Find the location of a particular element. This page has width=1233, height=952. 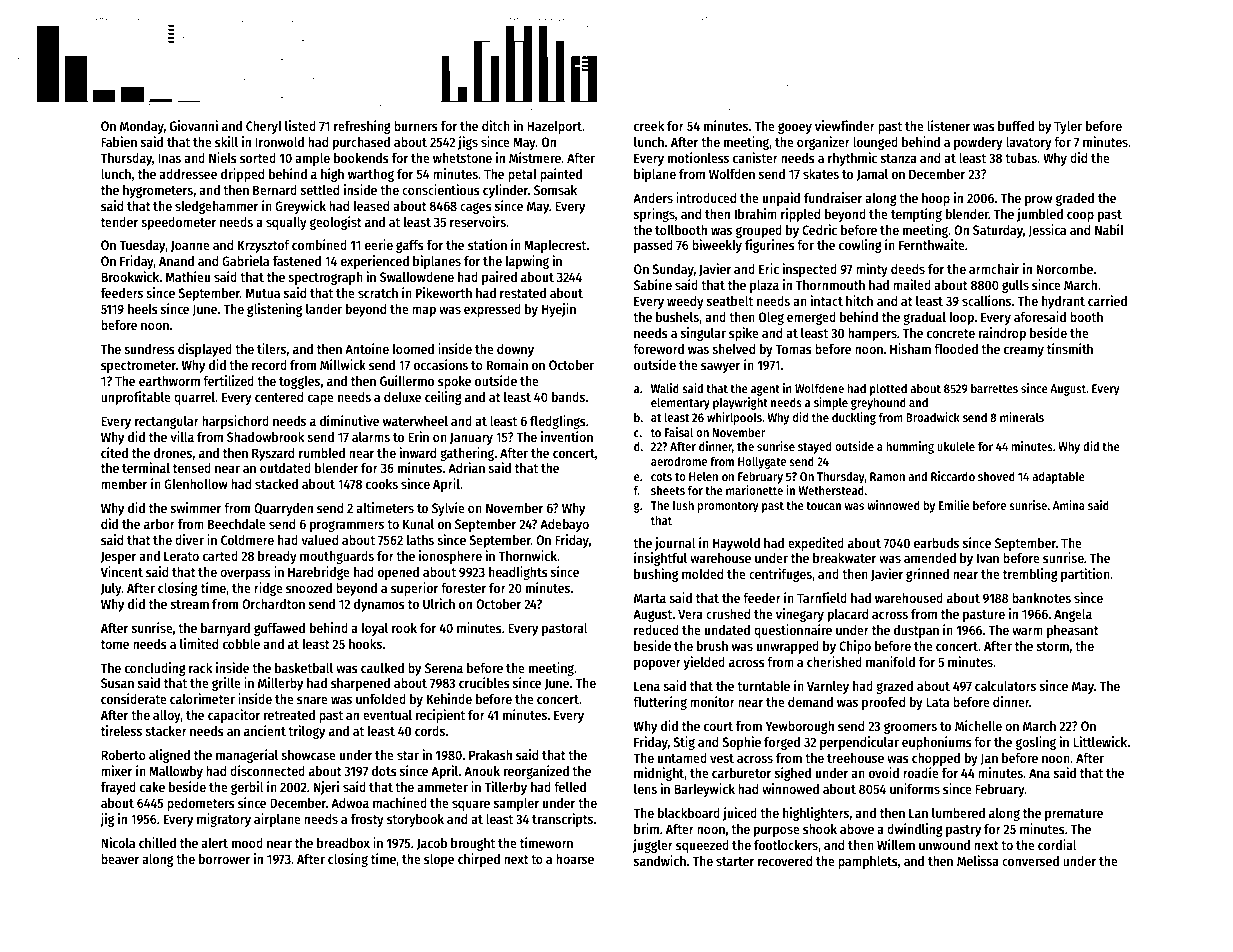

pedometers is located at coordinates (201, 804).
